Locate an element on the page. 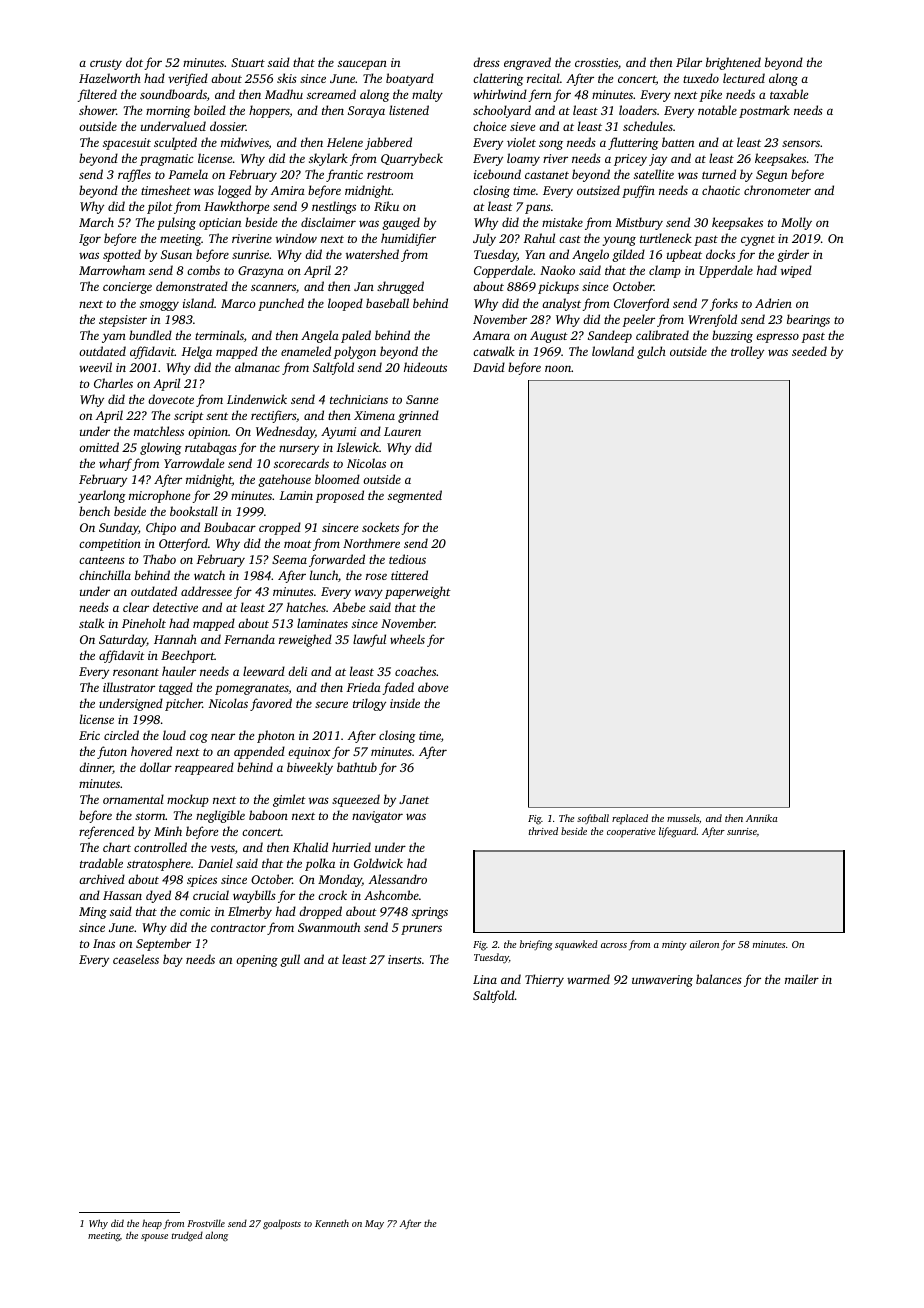 The image size is (924, 1308). lifeguard is located at coordinates (678, 832).
